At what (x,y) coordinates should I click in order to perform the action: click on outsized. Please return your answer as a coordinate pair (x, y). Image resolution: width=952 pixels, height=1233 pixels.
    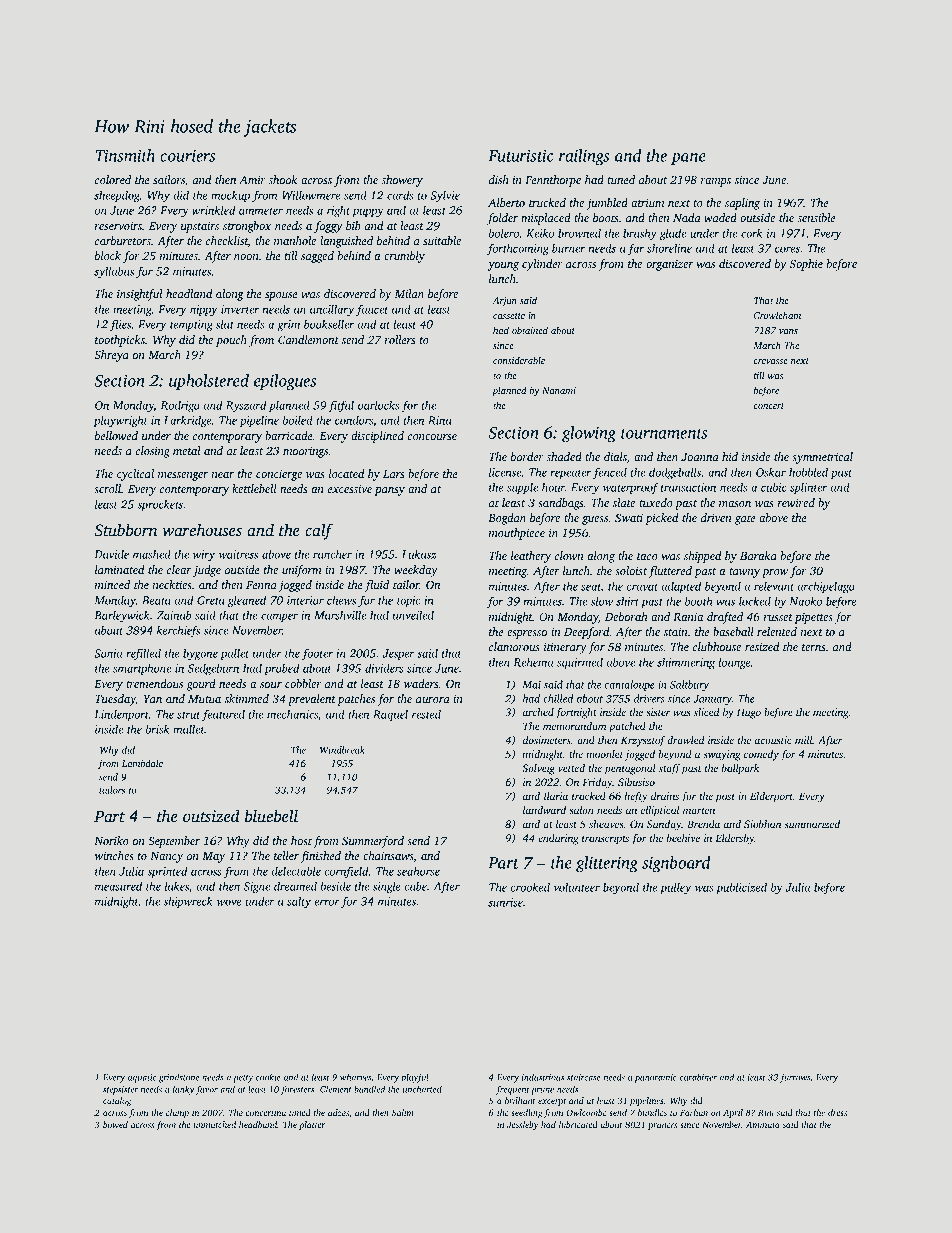
    Looking at the image, I should click on (211, 815).
